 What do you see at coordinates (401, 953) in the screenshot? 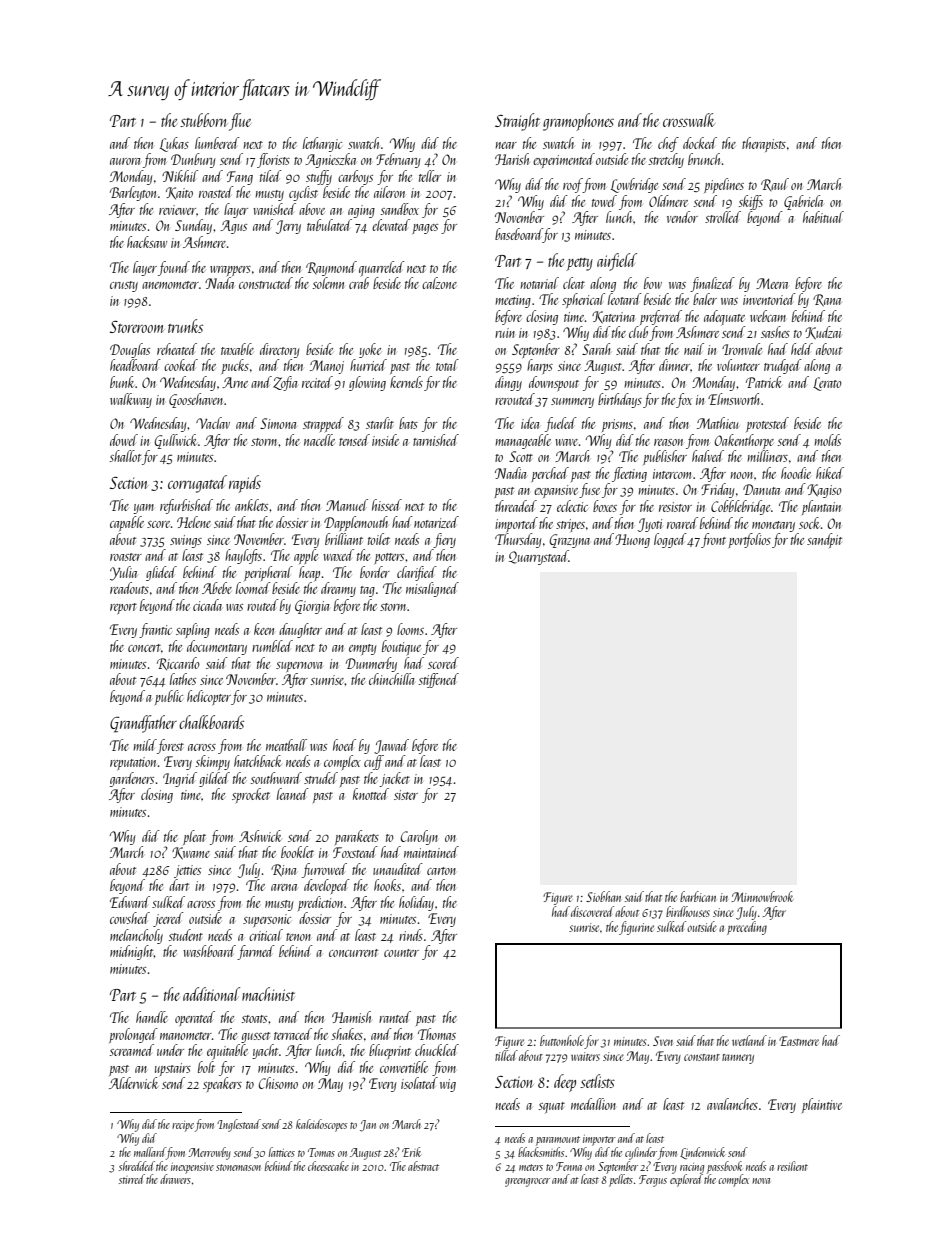
I see `counter` at bounding box center [401, 953].
